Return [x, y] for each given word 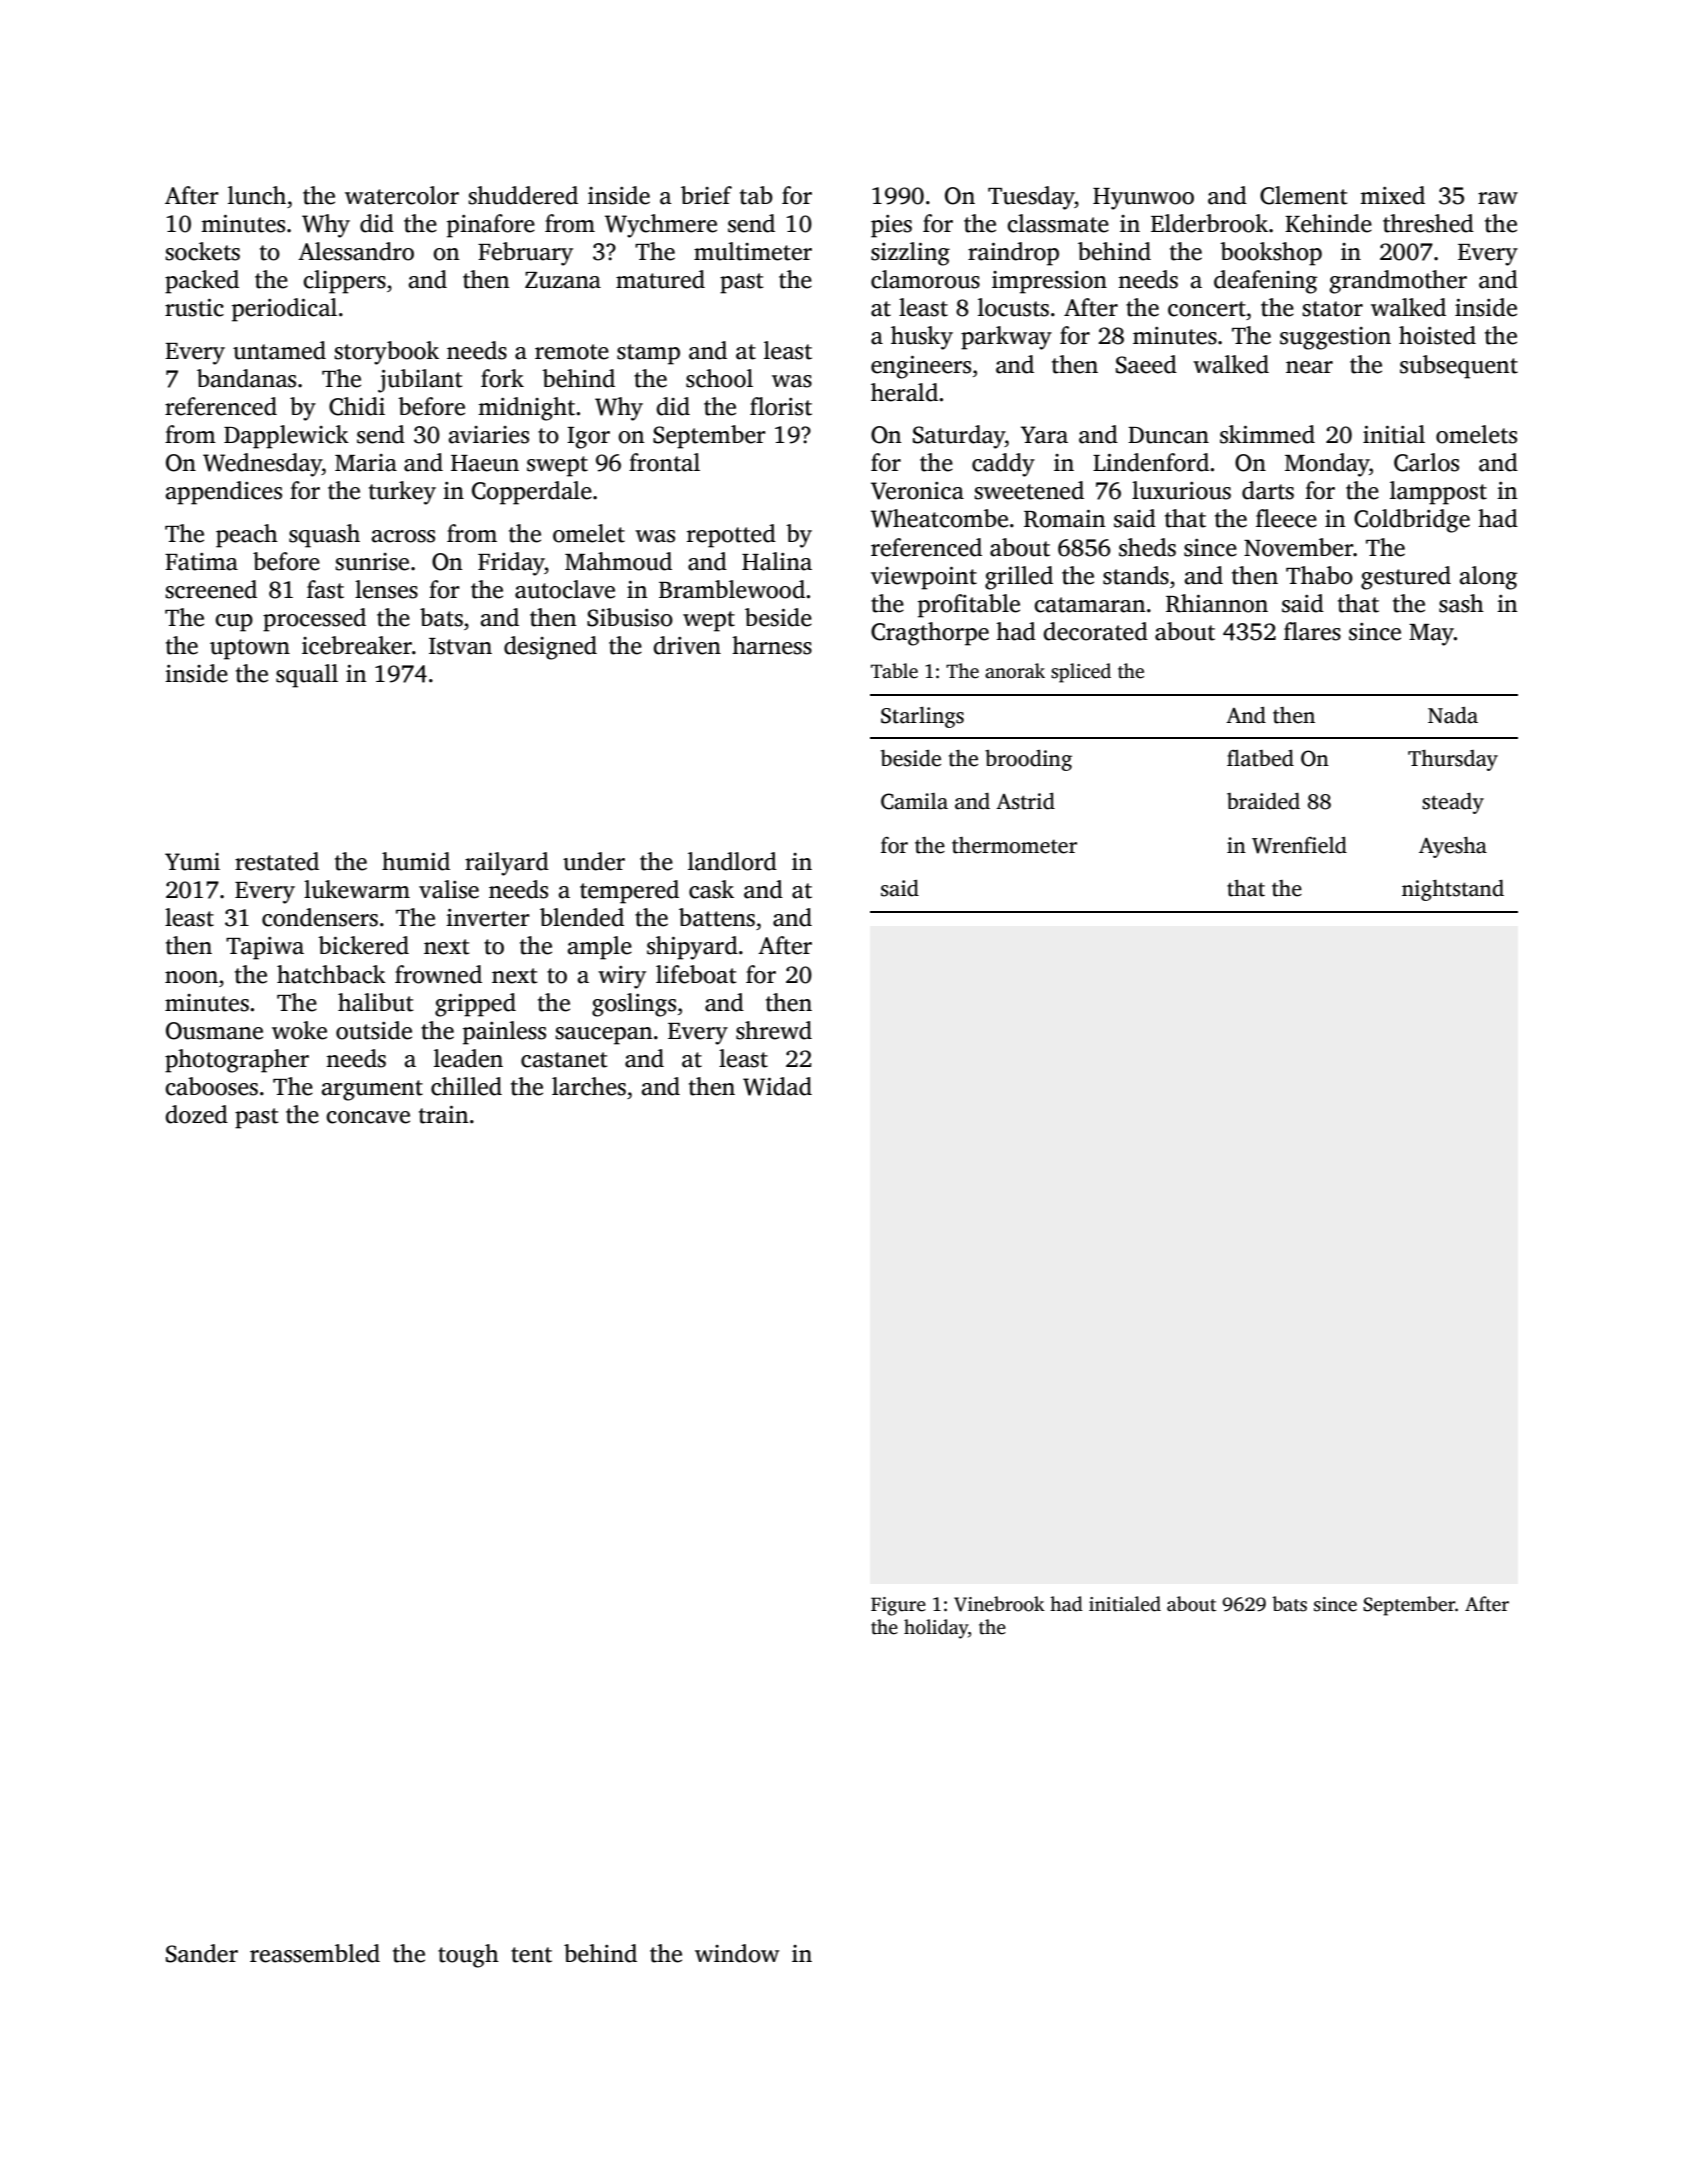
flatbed [1260, 758]
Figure [898, 1606]
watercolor [402, 195]
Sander [202, 1953]
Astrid [1025, 801]
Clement [1304, 195]
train [444, 1115]
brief [706, 195]
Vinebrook [999, 1604]
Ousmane [214, 1031]
